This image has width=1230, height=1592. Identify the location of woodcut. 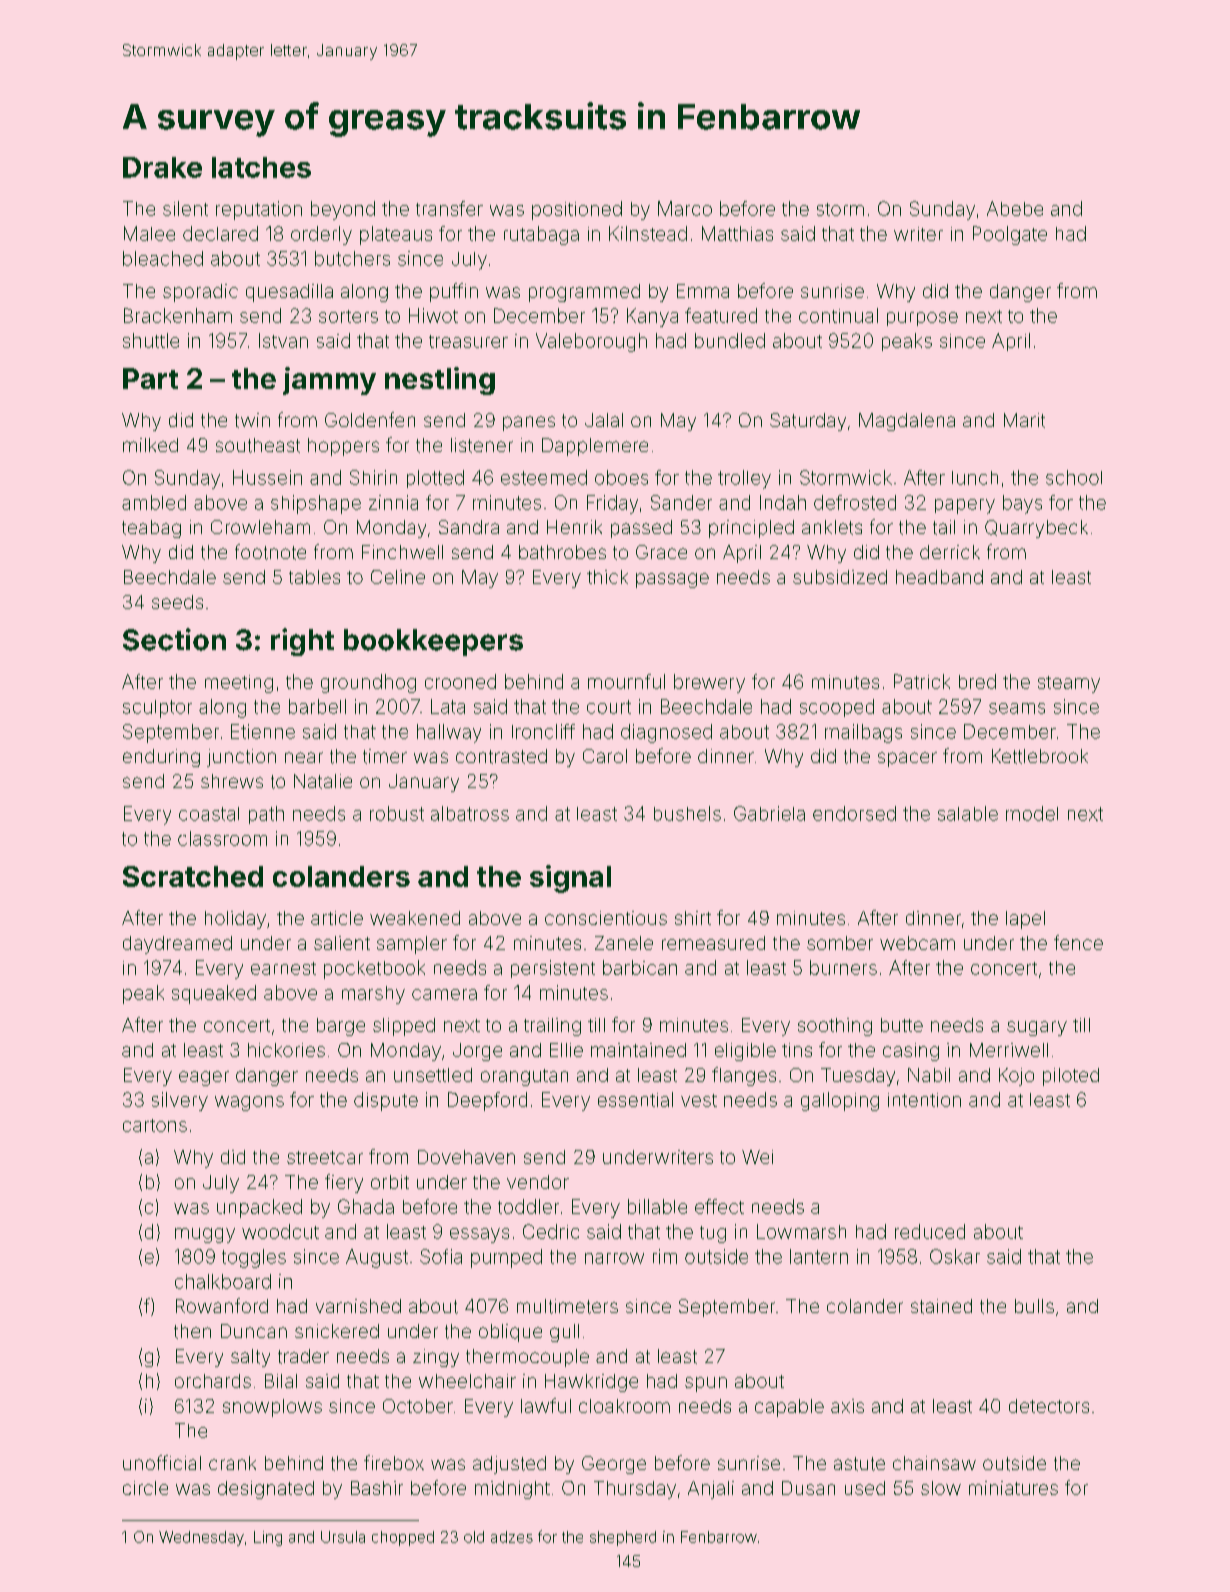
(280, 1231).
